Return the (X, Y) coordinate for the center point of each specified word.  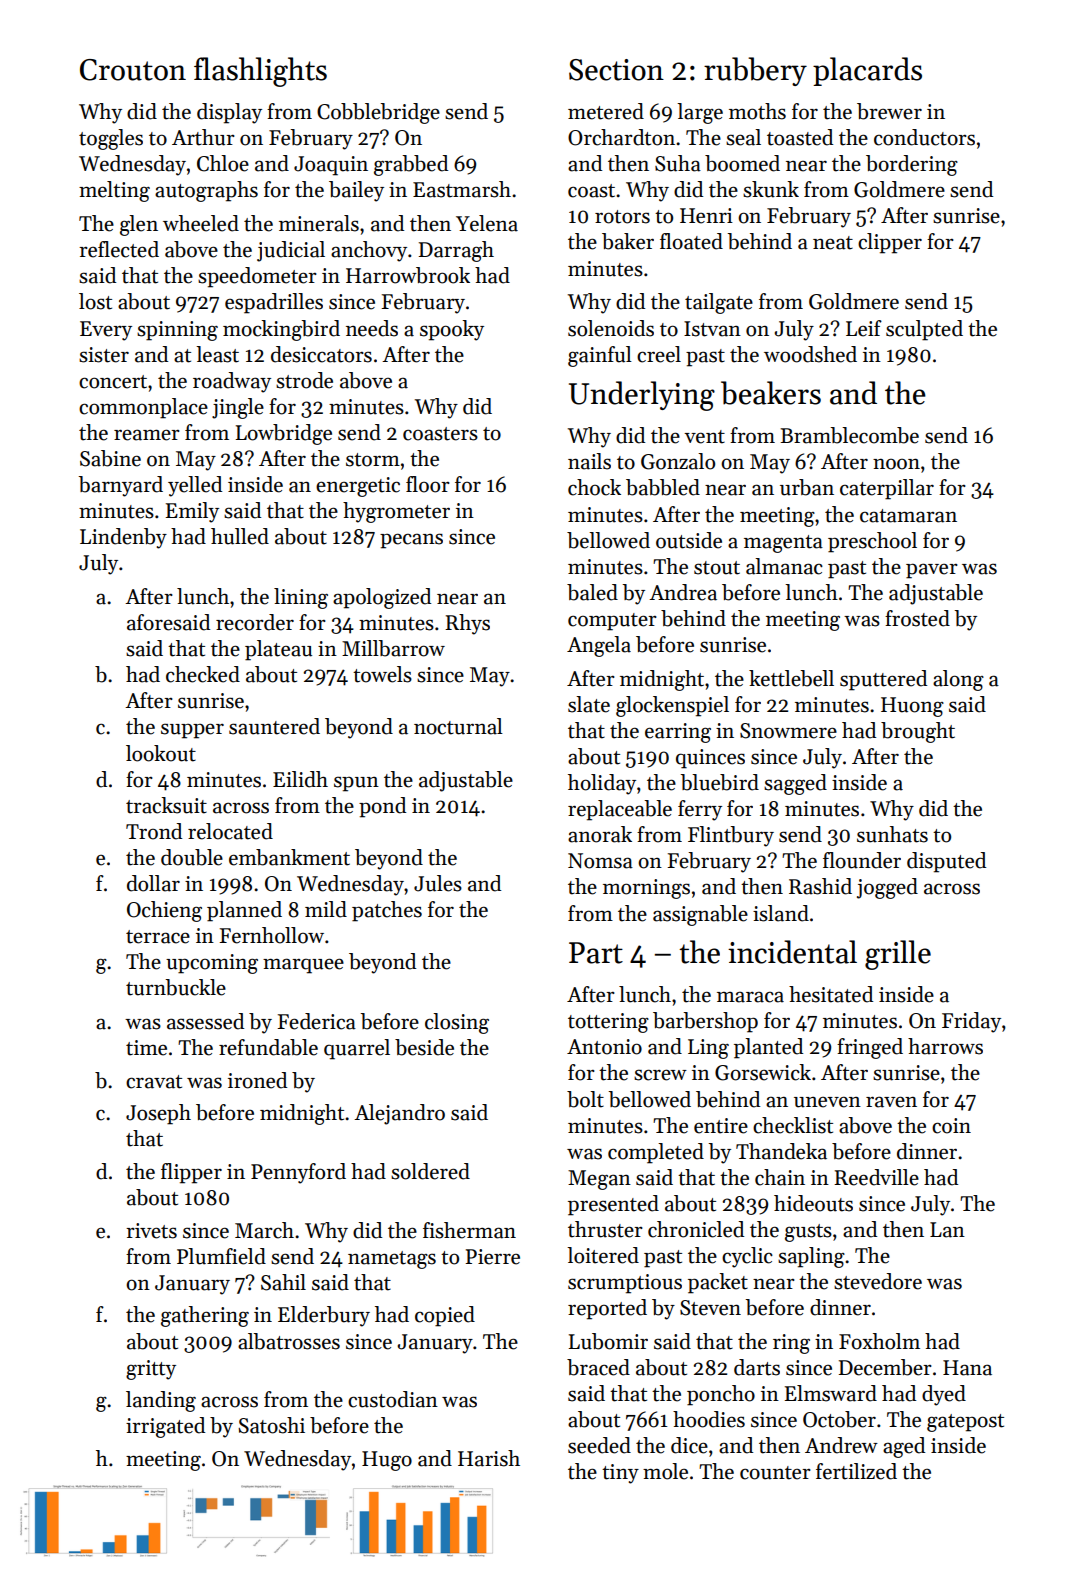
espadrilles (274, 303)
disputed (946, 862)
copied (445, 1316)
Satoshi (271, 1425)
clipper (890, 243)
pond (382, 807)
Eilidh (300, 779)
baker (628, 241)
